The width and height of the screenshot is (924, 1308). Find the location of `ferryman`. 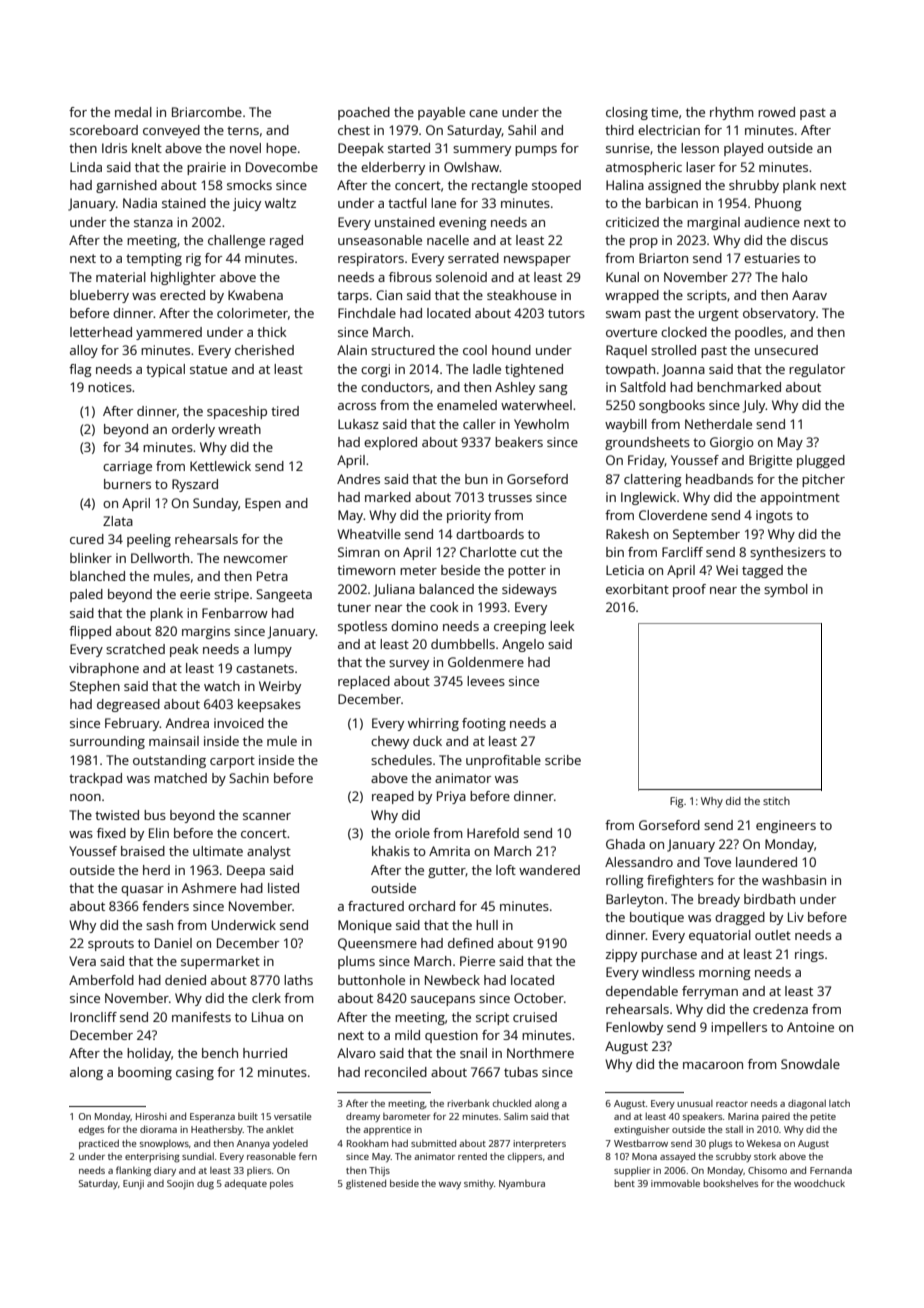

ferryman is located at coordinates (710, 992).
